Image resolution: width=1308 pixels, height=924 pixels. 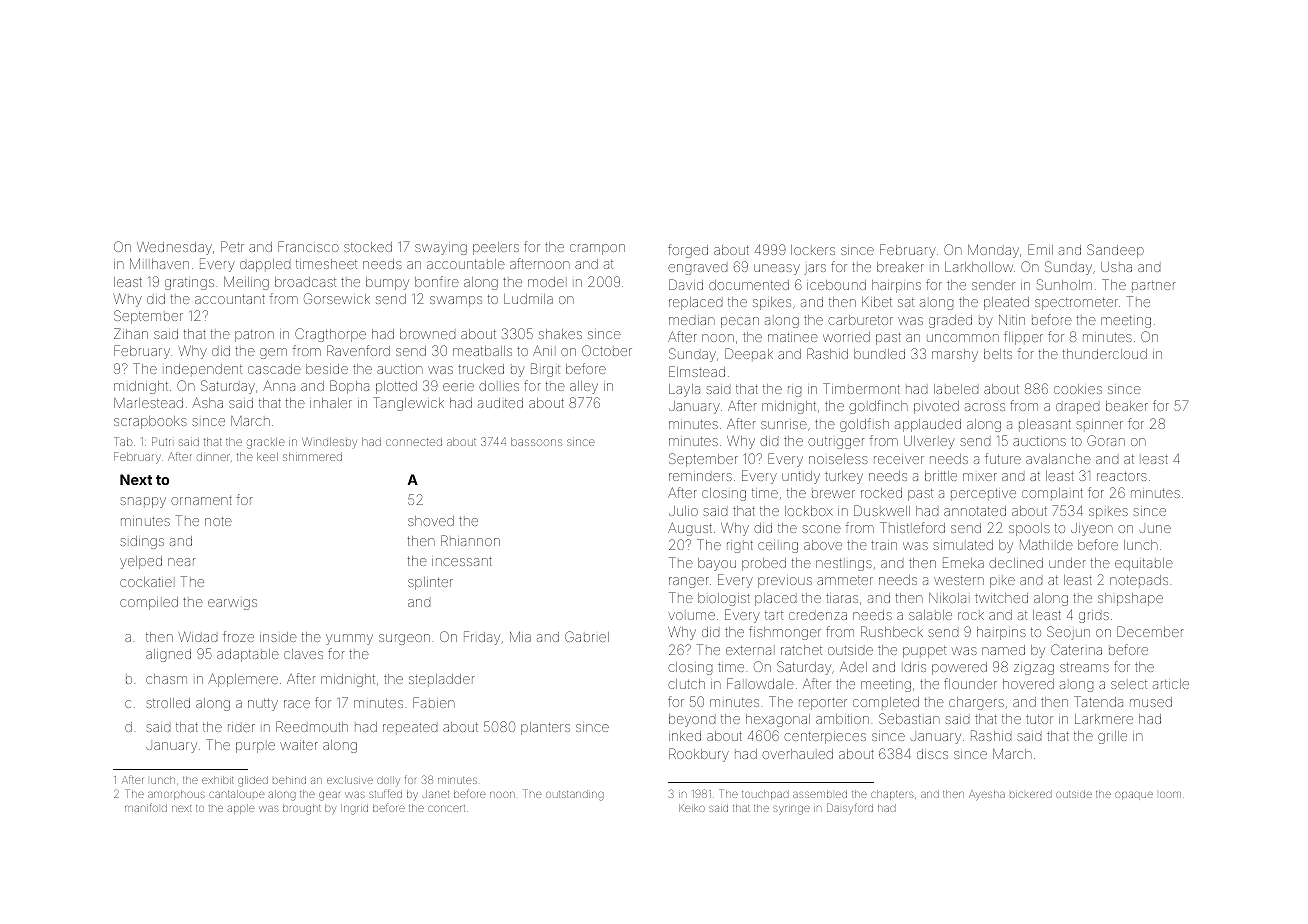 I want to click on bassoons, so click(x=536, y=442).
